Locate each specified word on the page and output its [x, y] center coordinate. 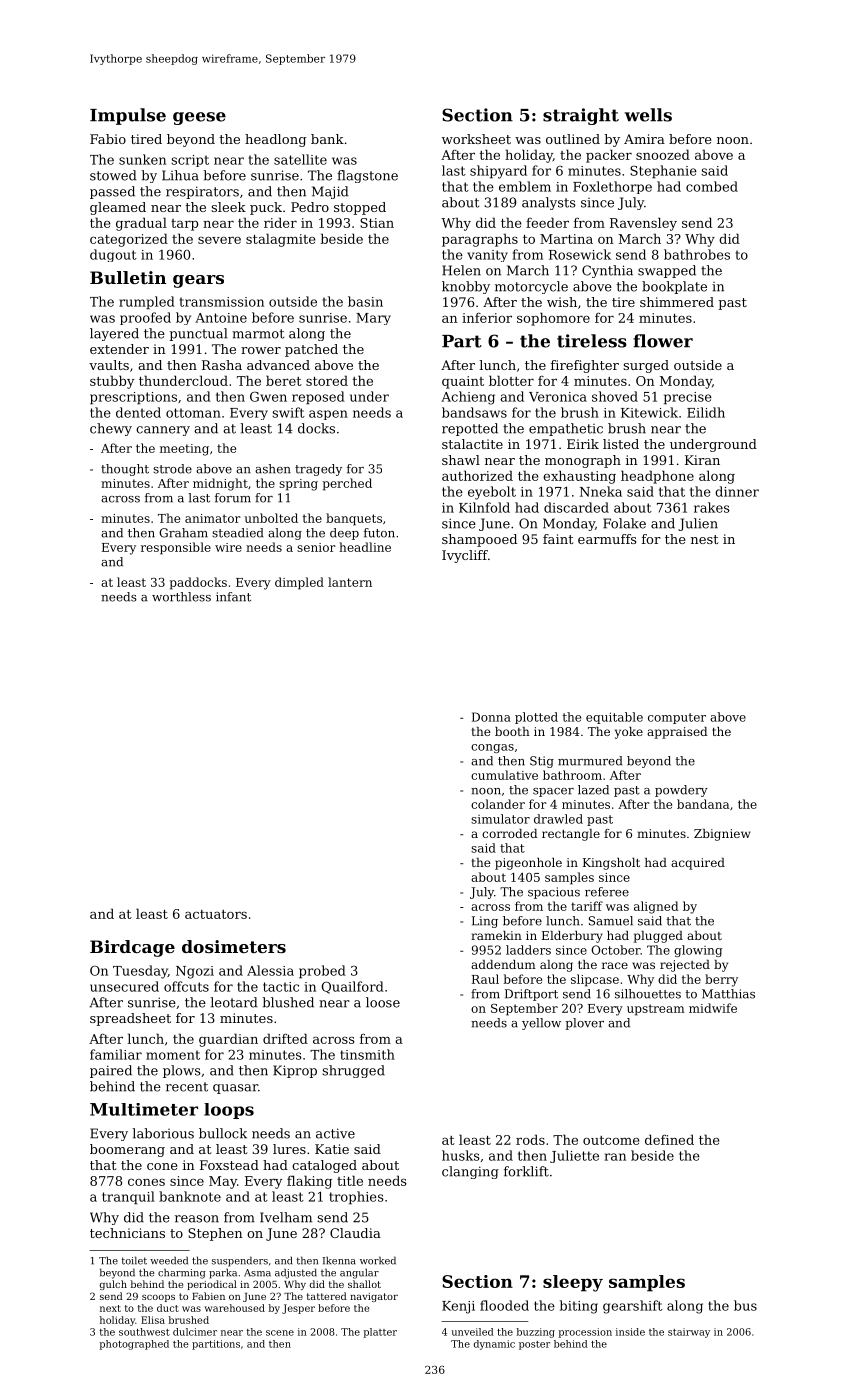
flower [663, 341]
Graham [183, 533]
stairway [689, 1333]
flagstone [367, 176]
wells [648, 115]
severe [219, 240]
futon [379, 533]
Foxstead [229, 1165]
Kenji [458, 1307]
